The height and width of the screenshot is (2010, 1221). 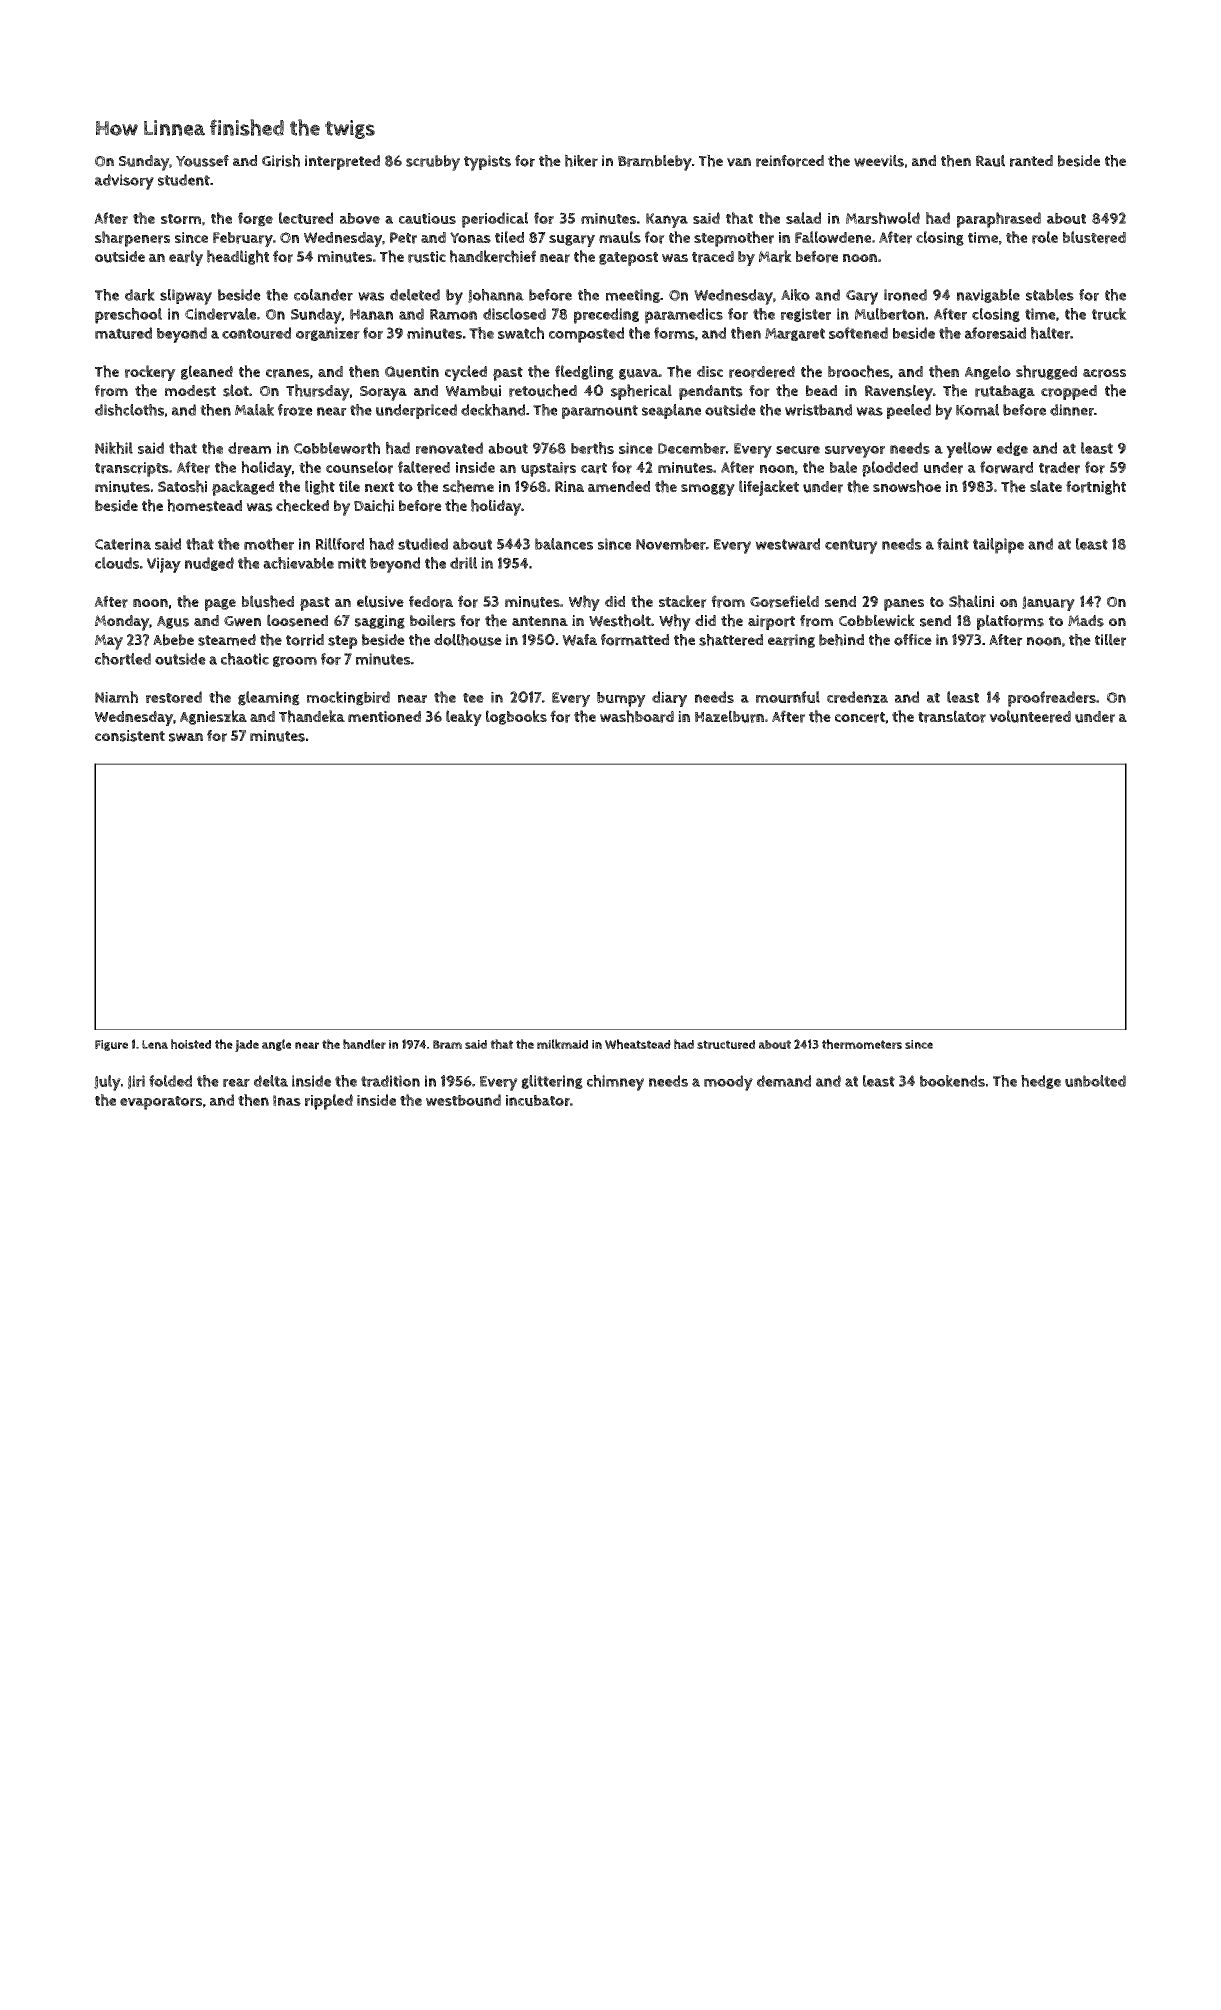 I want to click on rockery, so click(x=150, y=373).
